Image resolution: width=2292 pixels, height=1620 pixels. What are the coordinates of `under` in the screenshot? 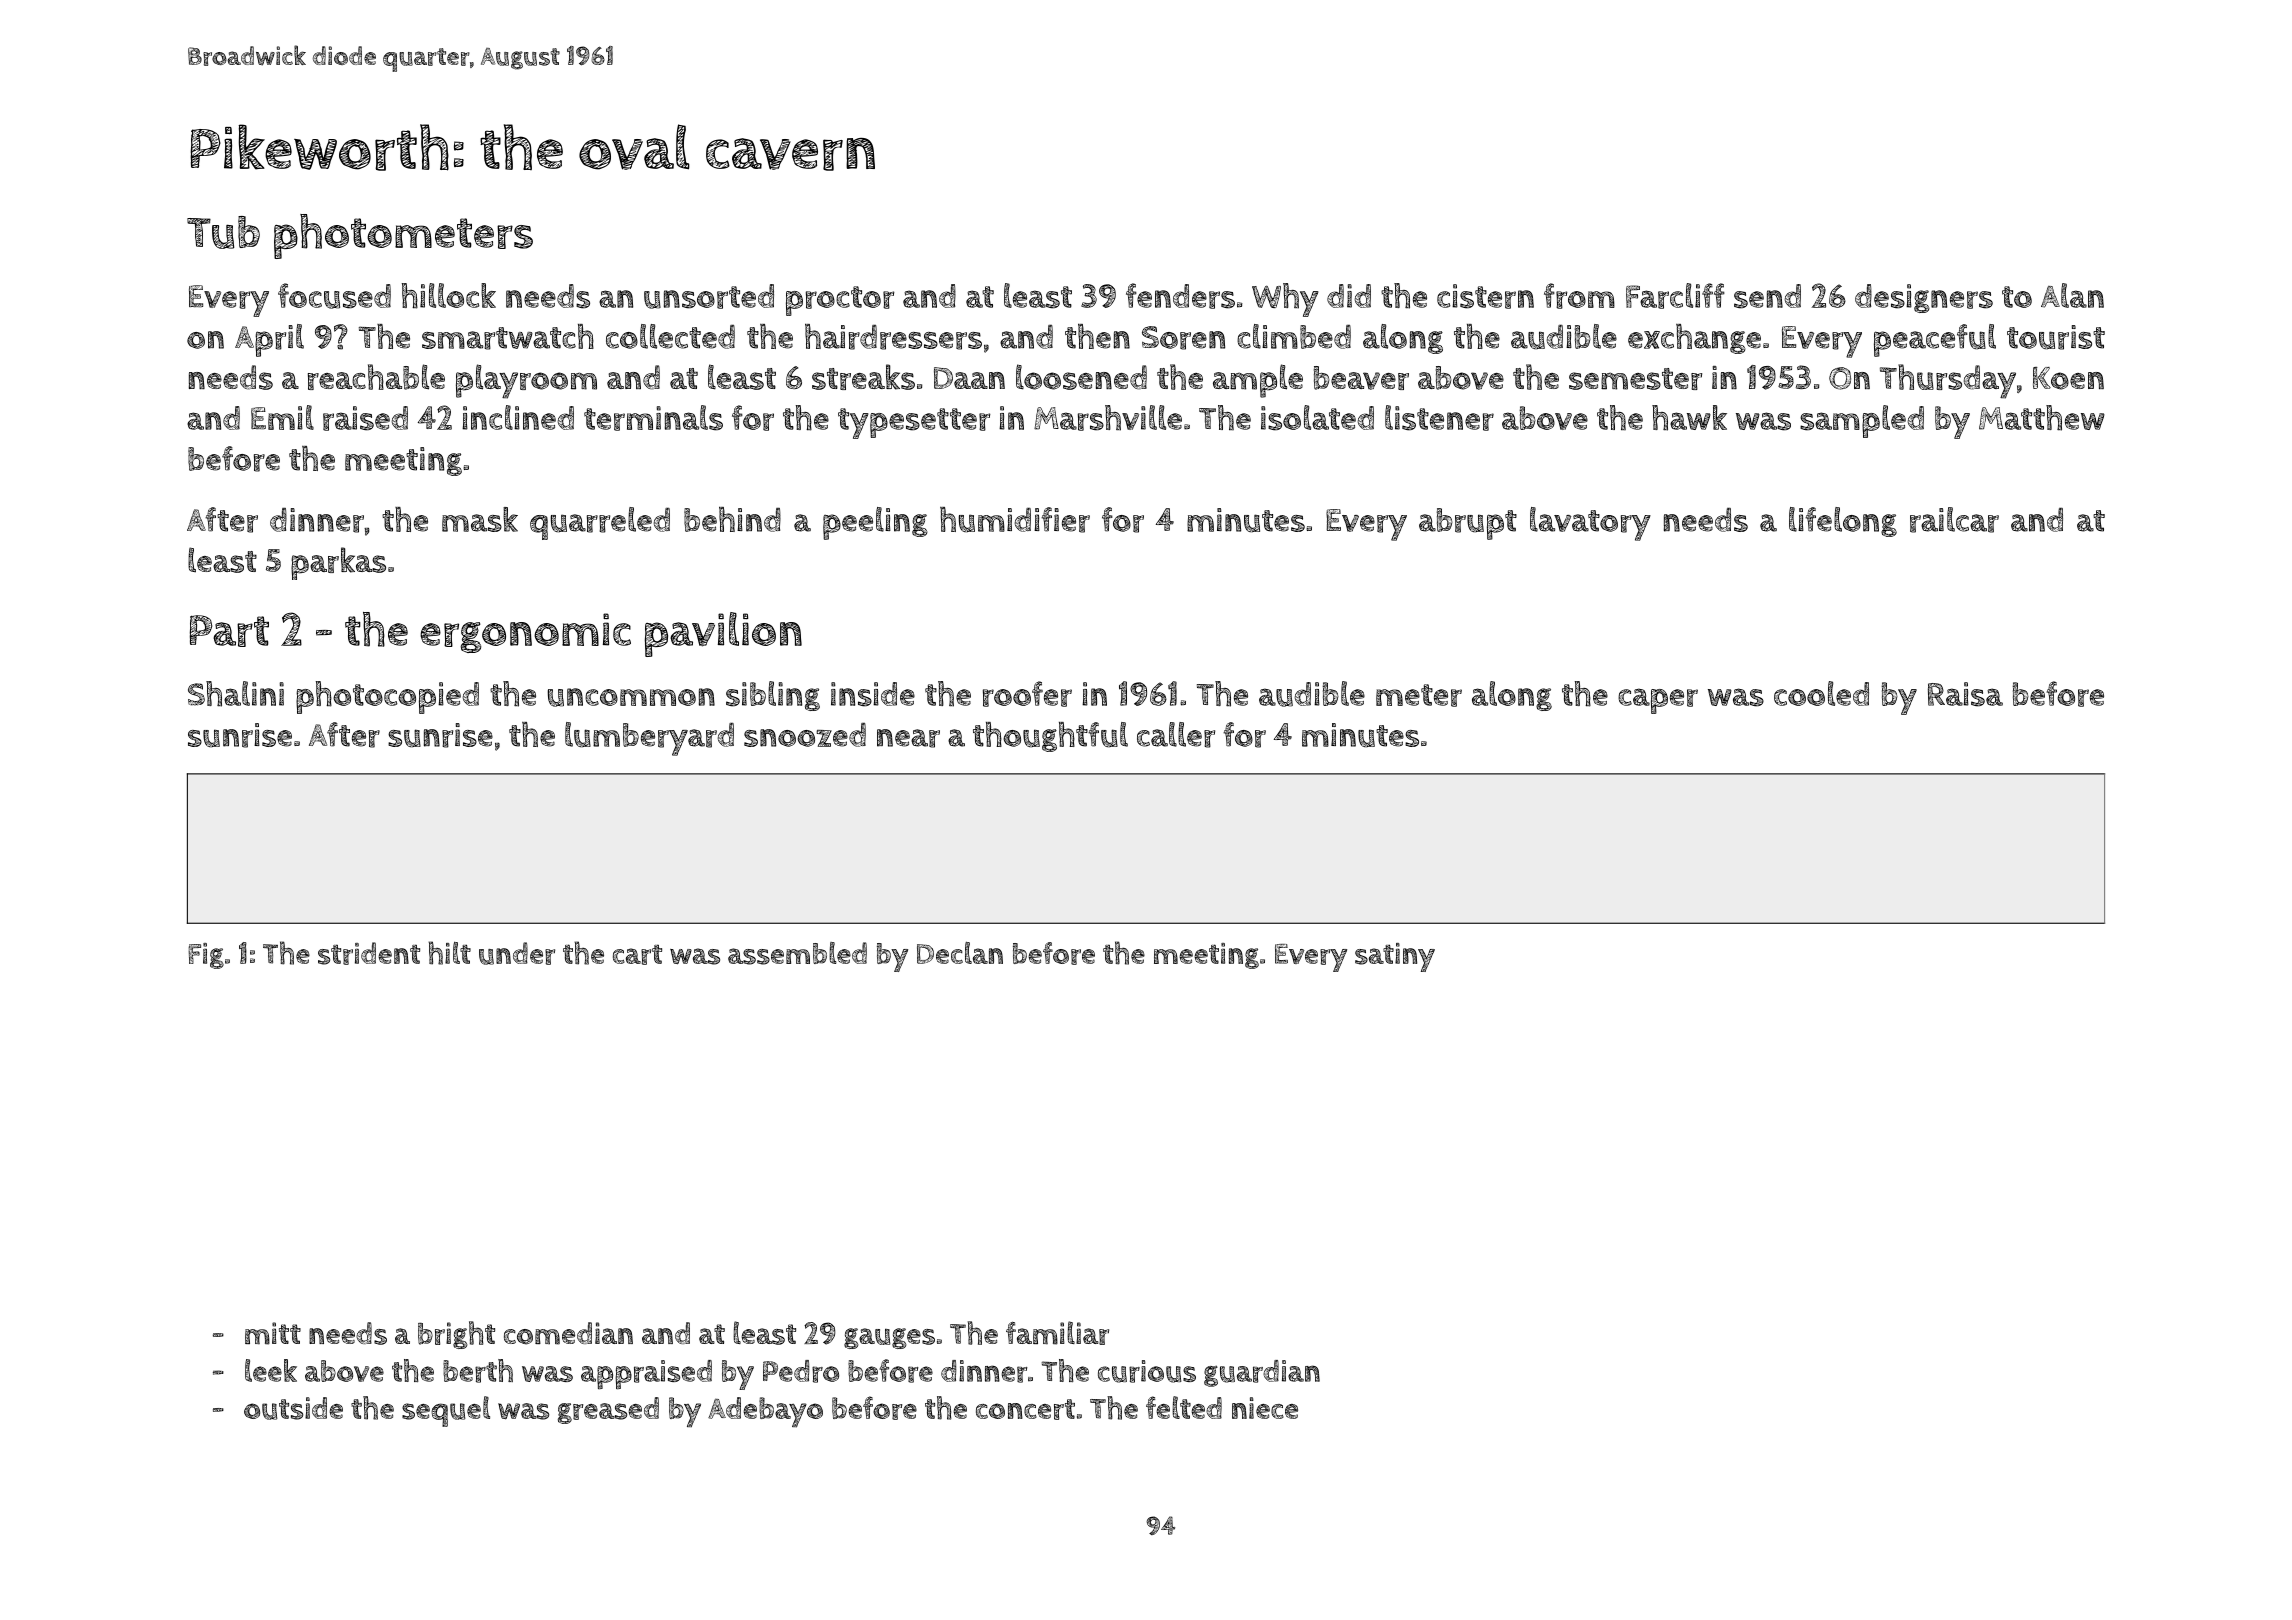 It's located at (517, 953).
